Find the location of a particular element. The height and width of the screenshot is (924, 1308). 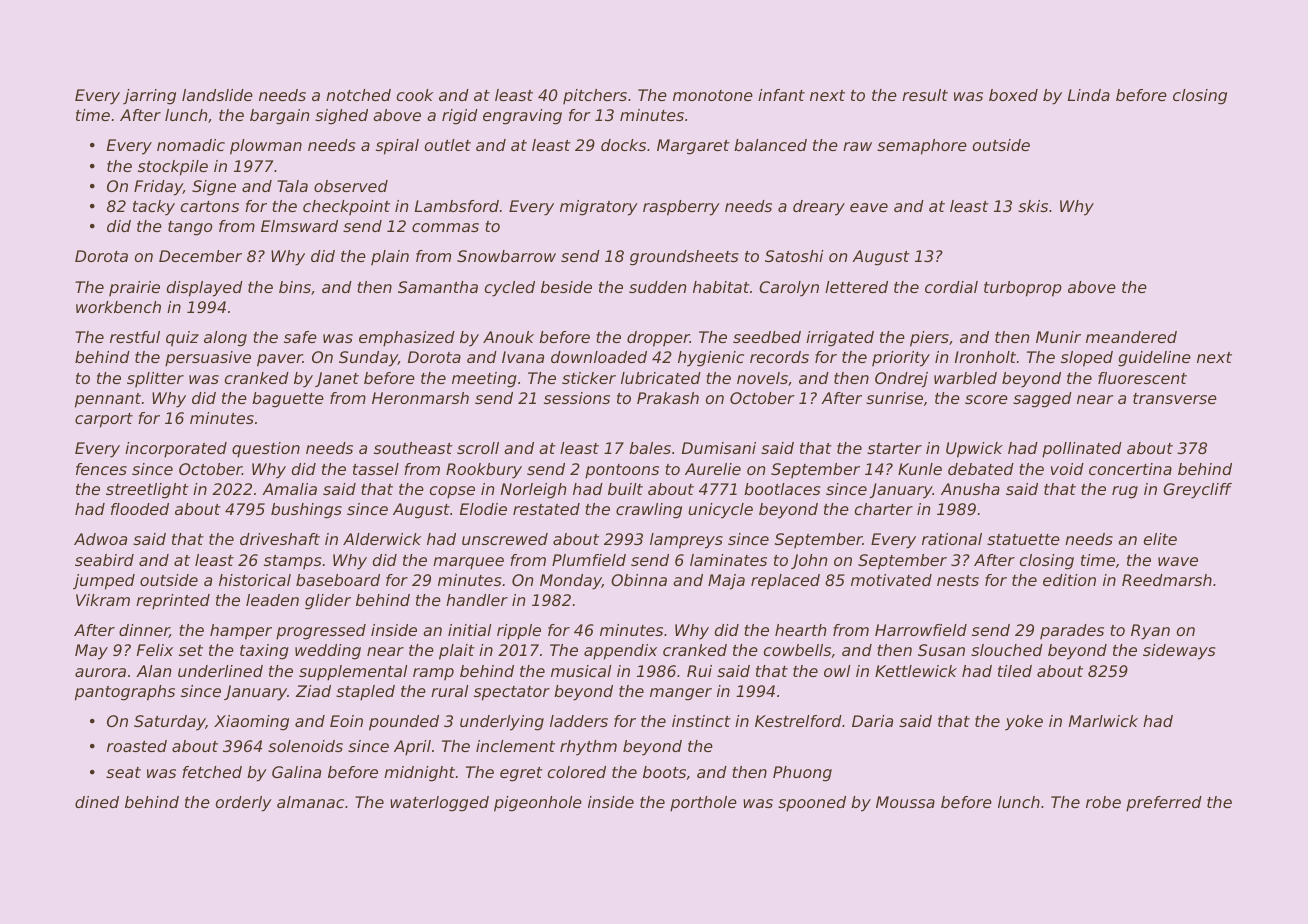

spooned is located at coordinates (812, 804).
